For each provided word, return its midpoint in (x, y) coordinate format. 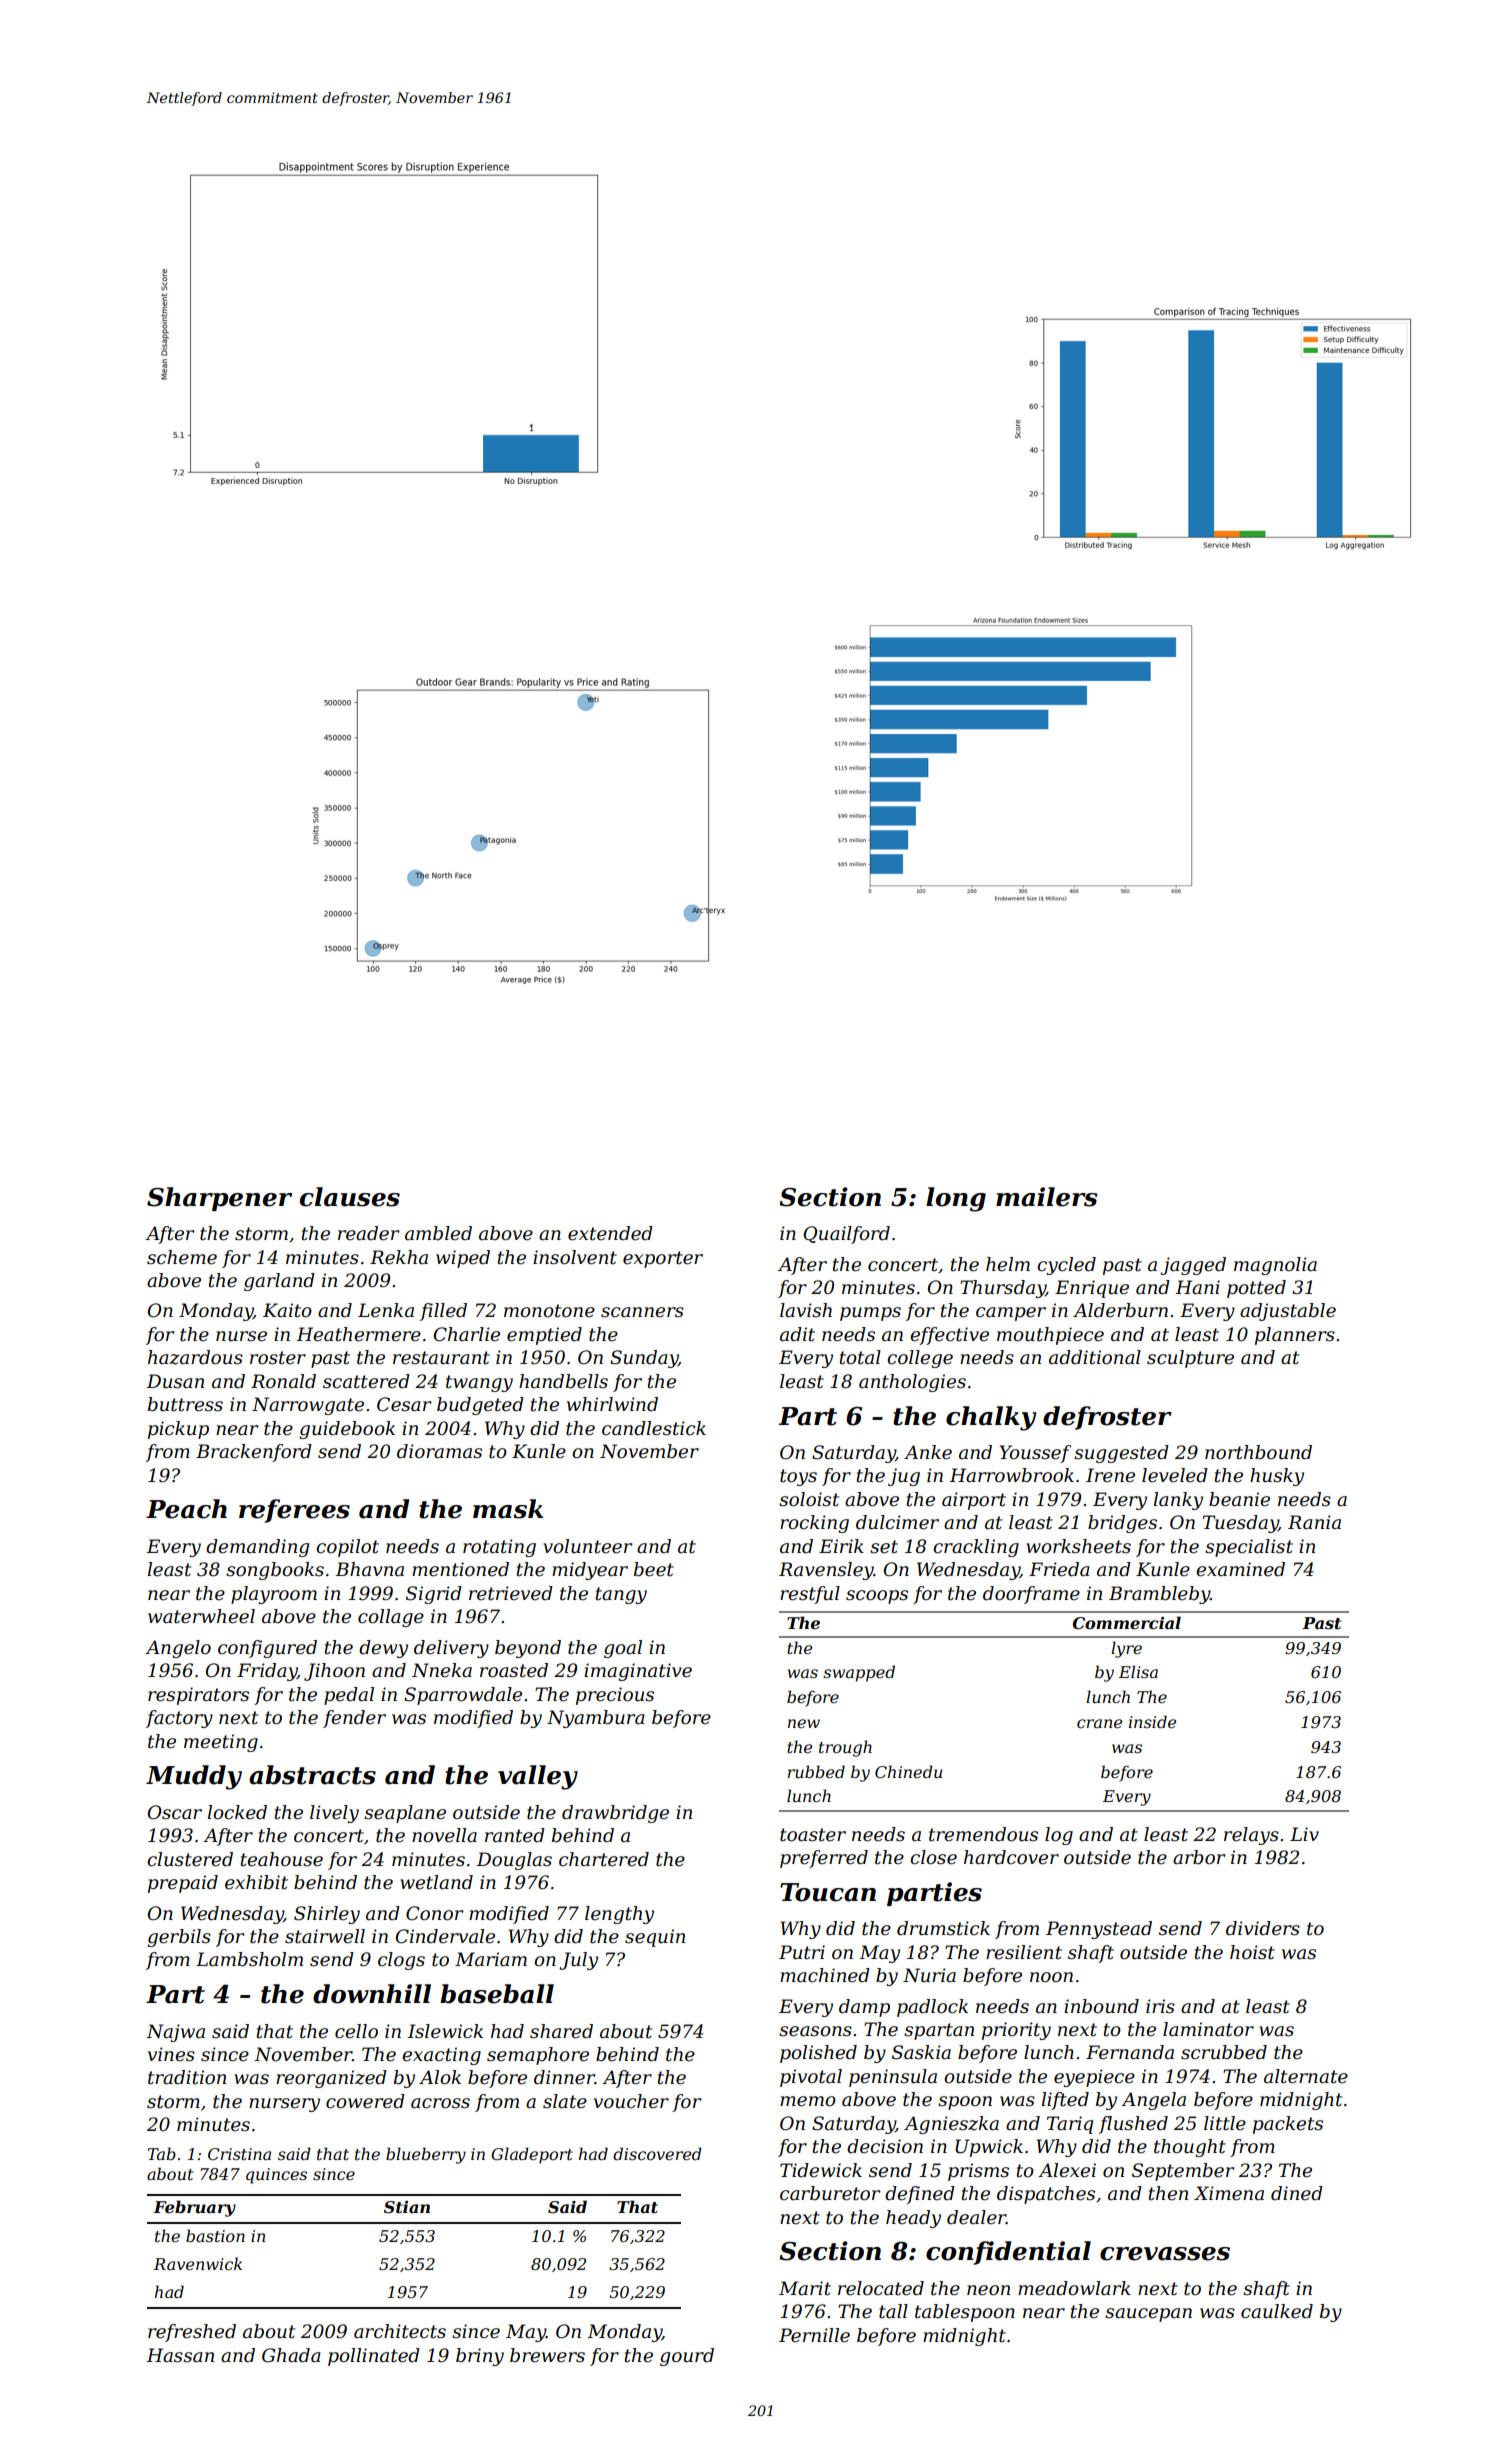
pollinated (374, 2357)
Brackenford (254, 1453)
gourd (687, 2357)
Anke (928, 1452)
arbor (1199, 1857)
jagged (1193, 1266)
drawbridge (615, 1814)
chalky (991, 1418)
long (956, 1199)
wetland (436, 1882)
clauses (350, 1197)
